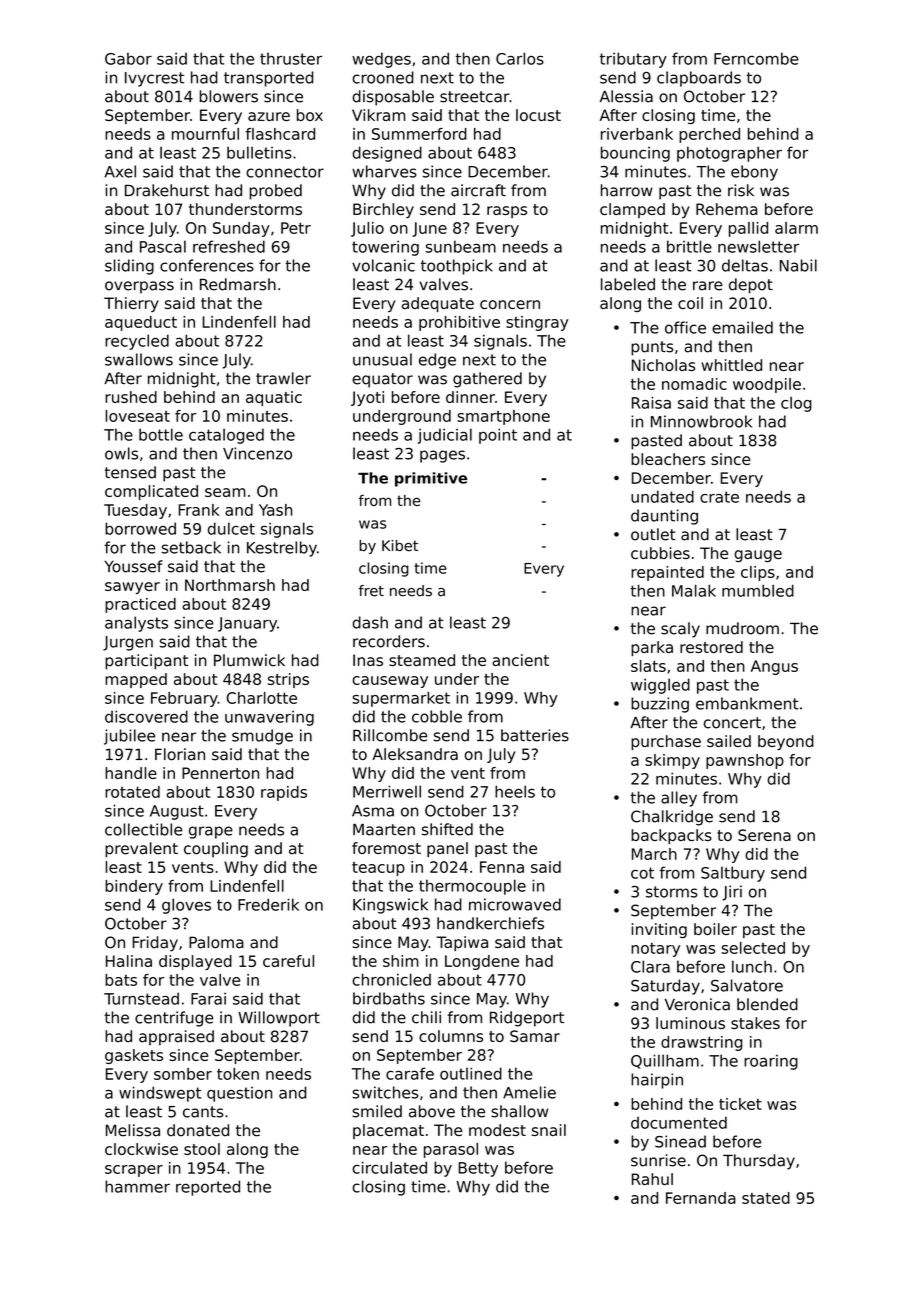  I want to click on Chalkridge, so click(672, 818).
